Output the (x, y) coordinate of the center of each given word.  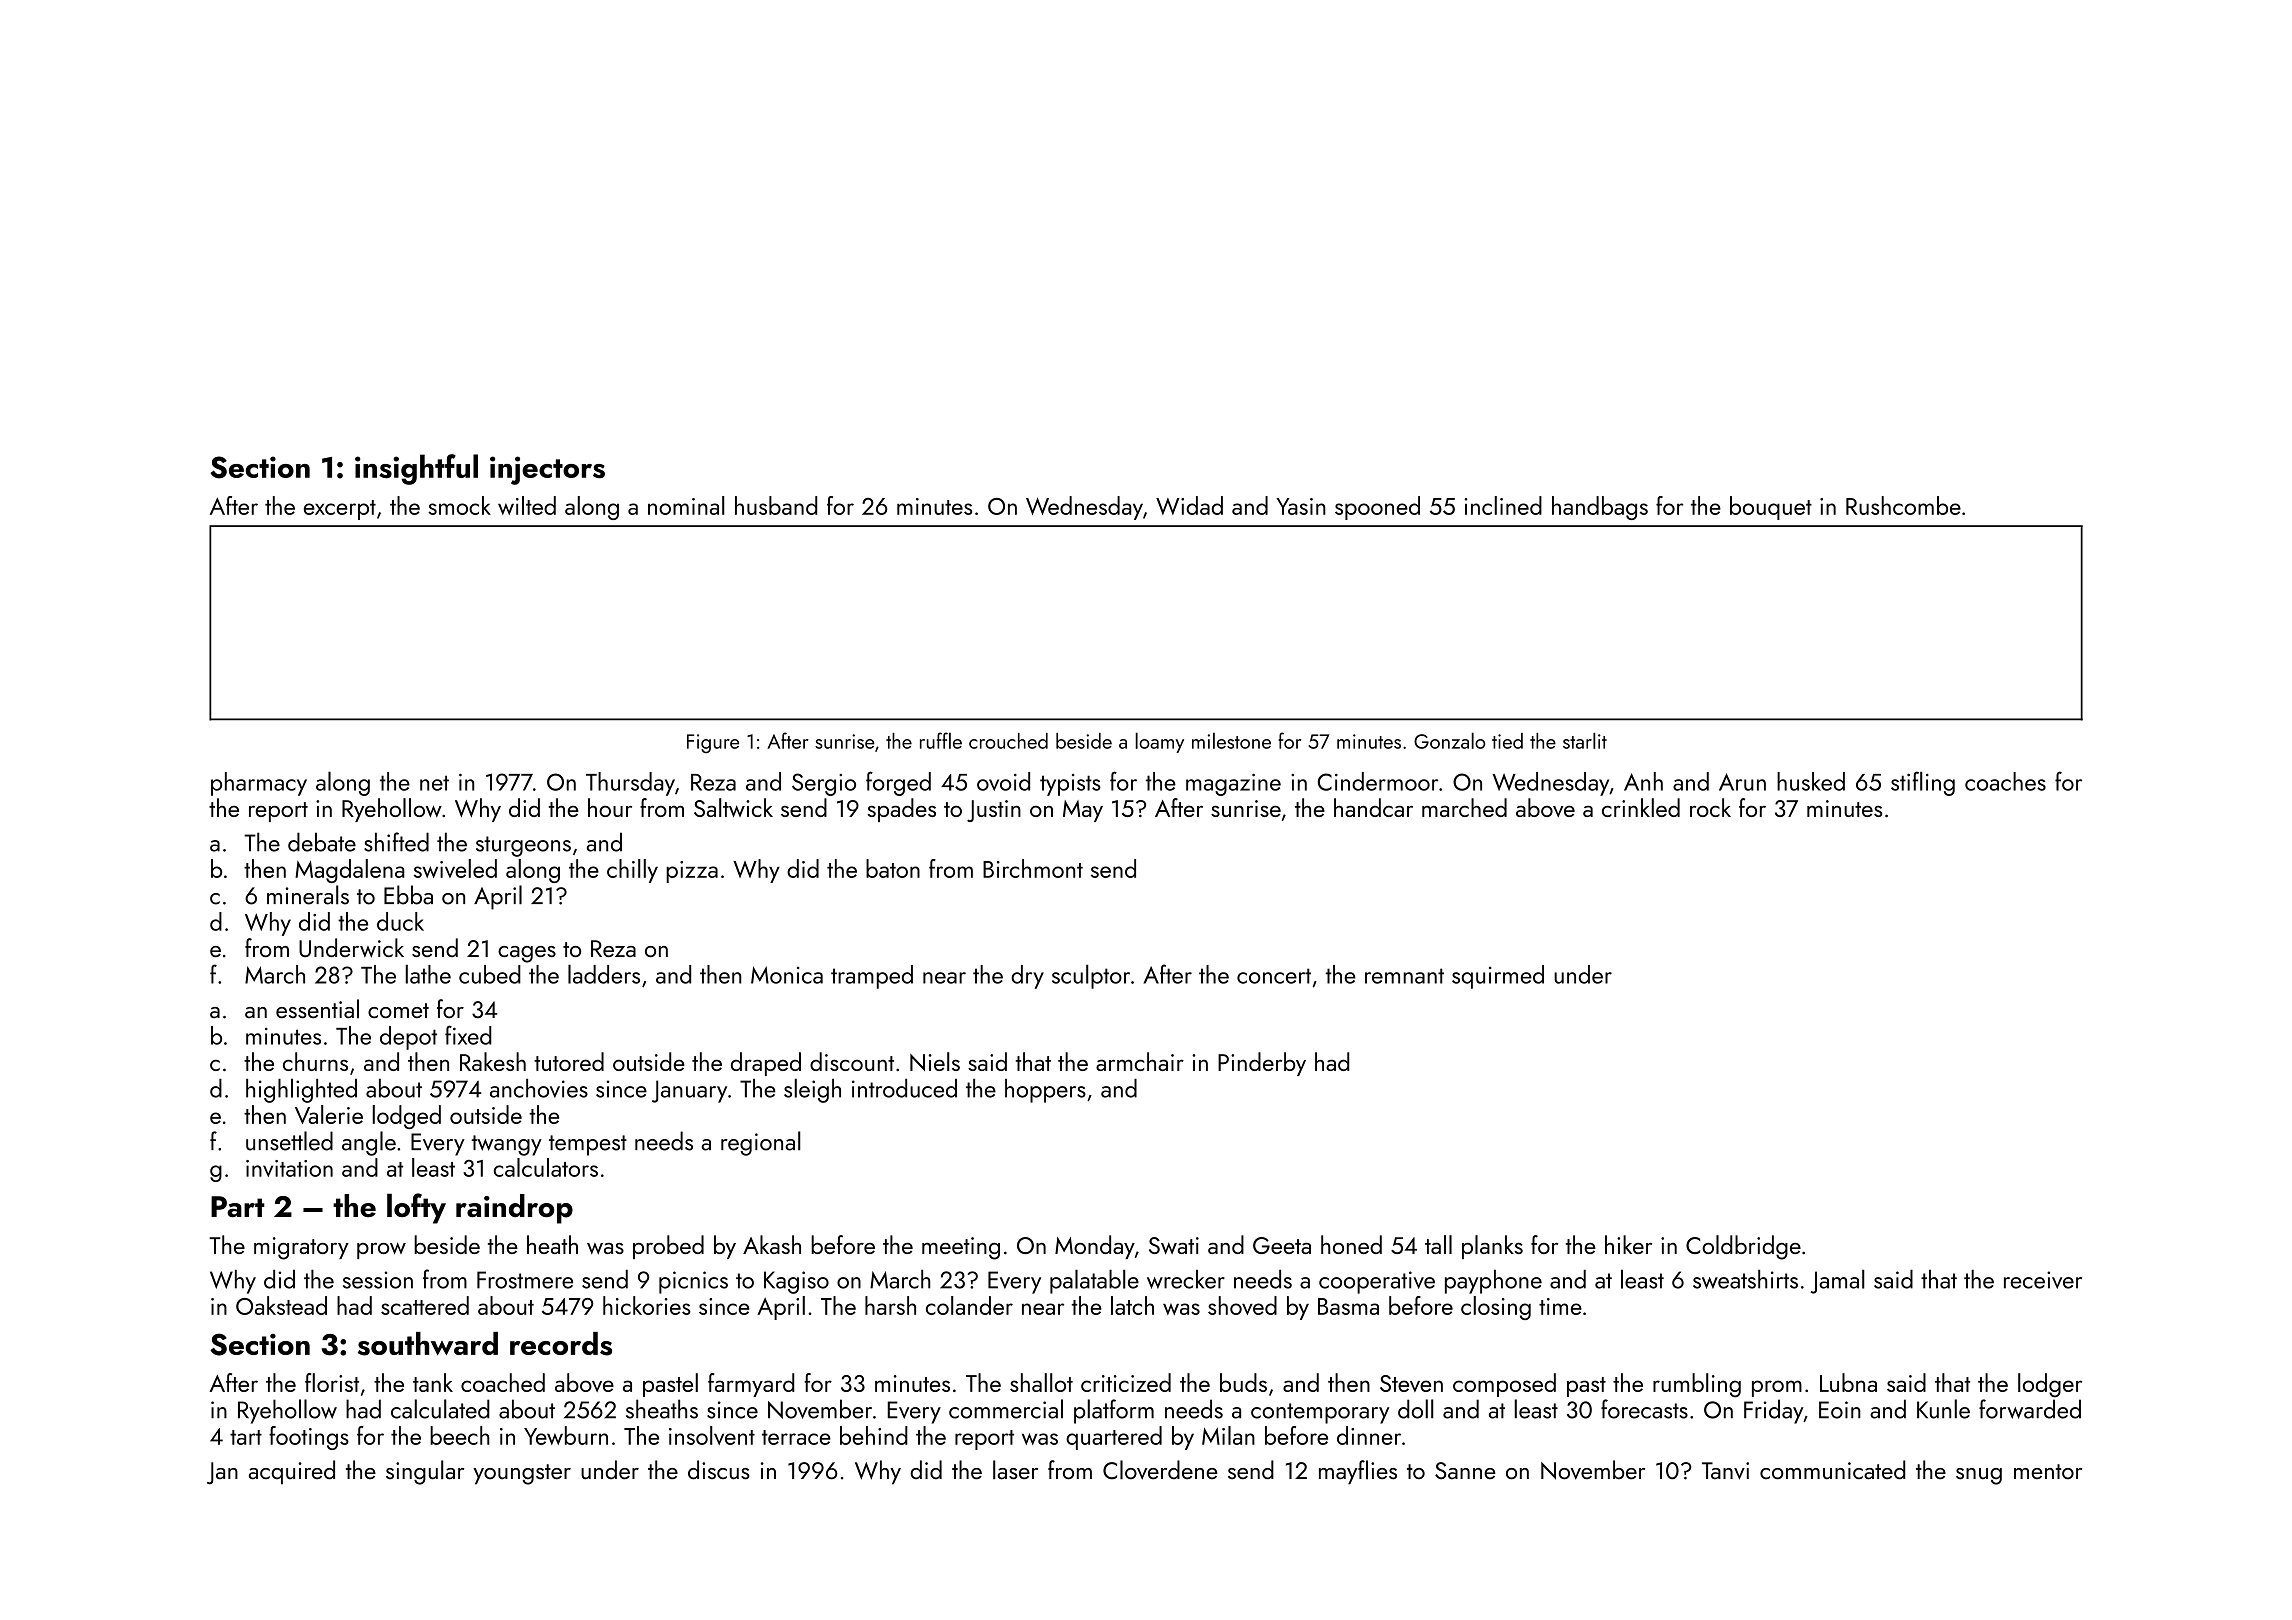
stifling (1923, 783)
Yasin (1301, 506)
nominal (686, 505)
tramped (872, 977)
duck (400, 921)
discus (719, 1470)
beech (460, 1435)
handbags (1600, 508)
